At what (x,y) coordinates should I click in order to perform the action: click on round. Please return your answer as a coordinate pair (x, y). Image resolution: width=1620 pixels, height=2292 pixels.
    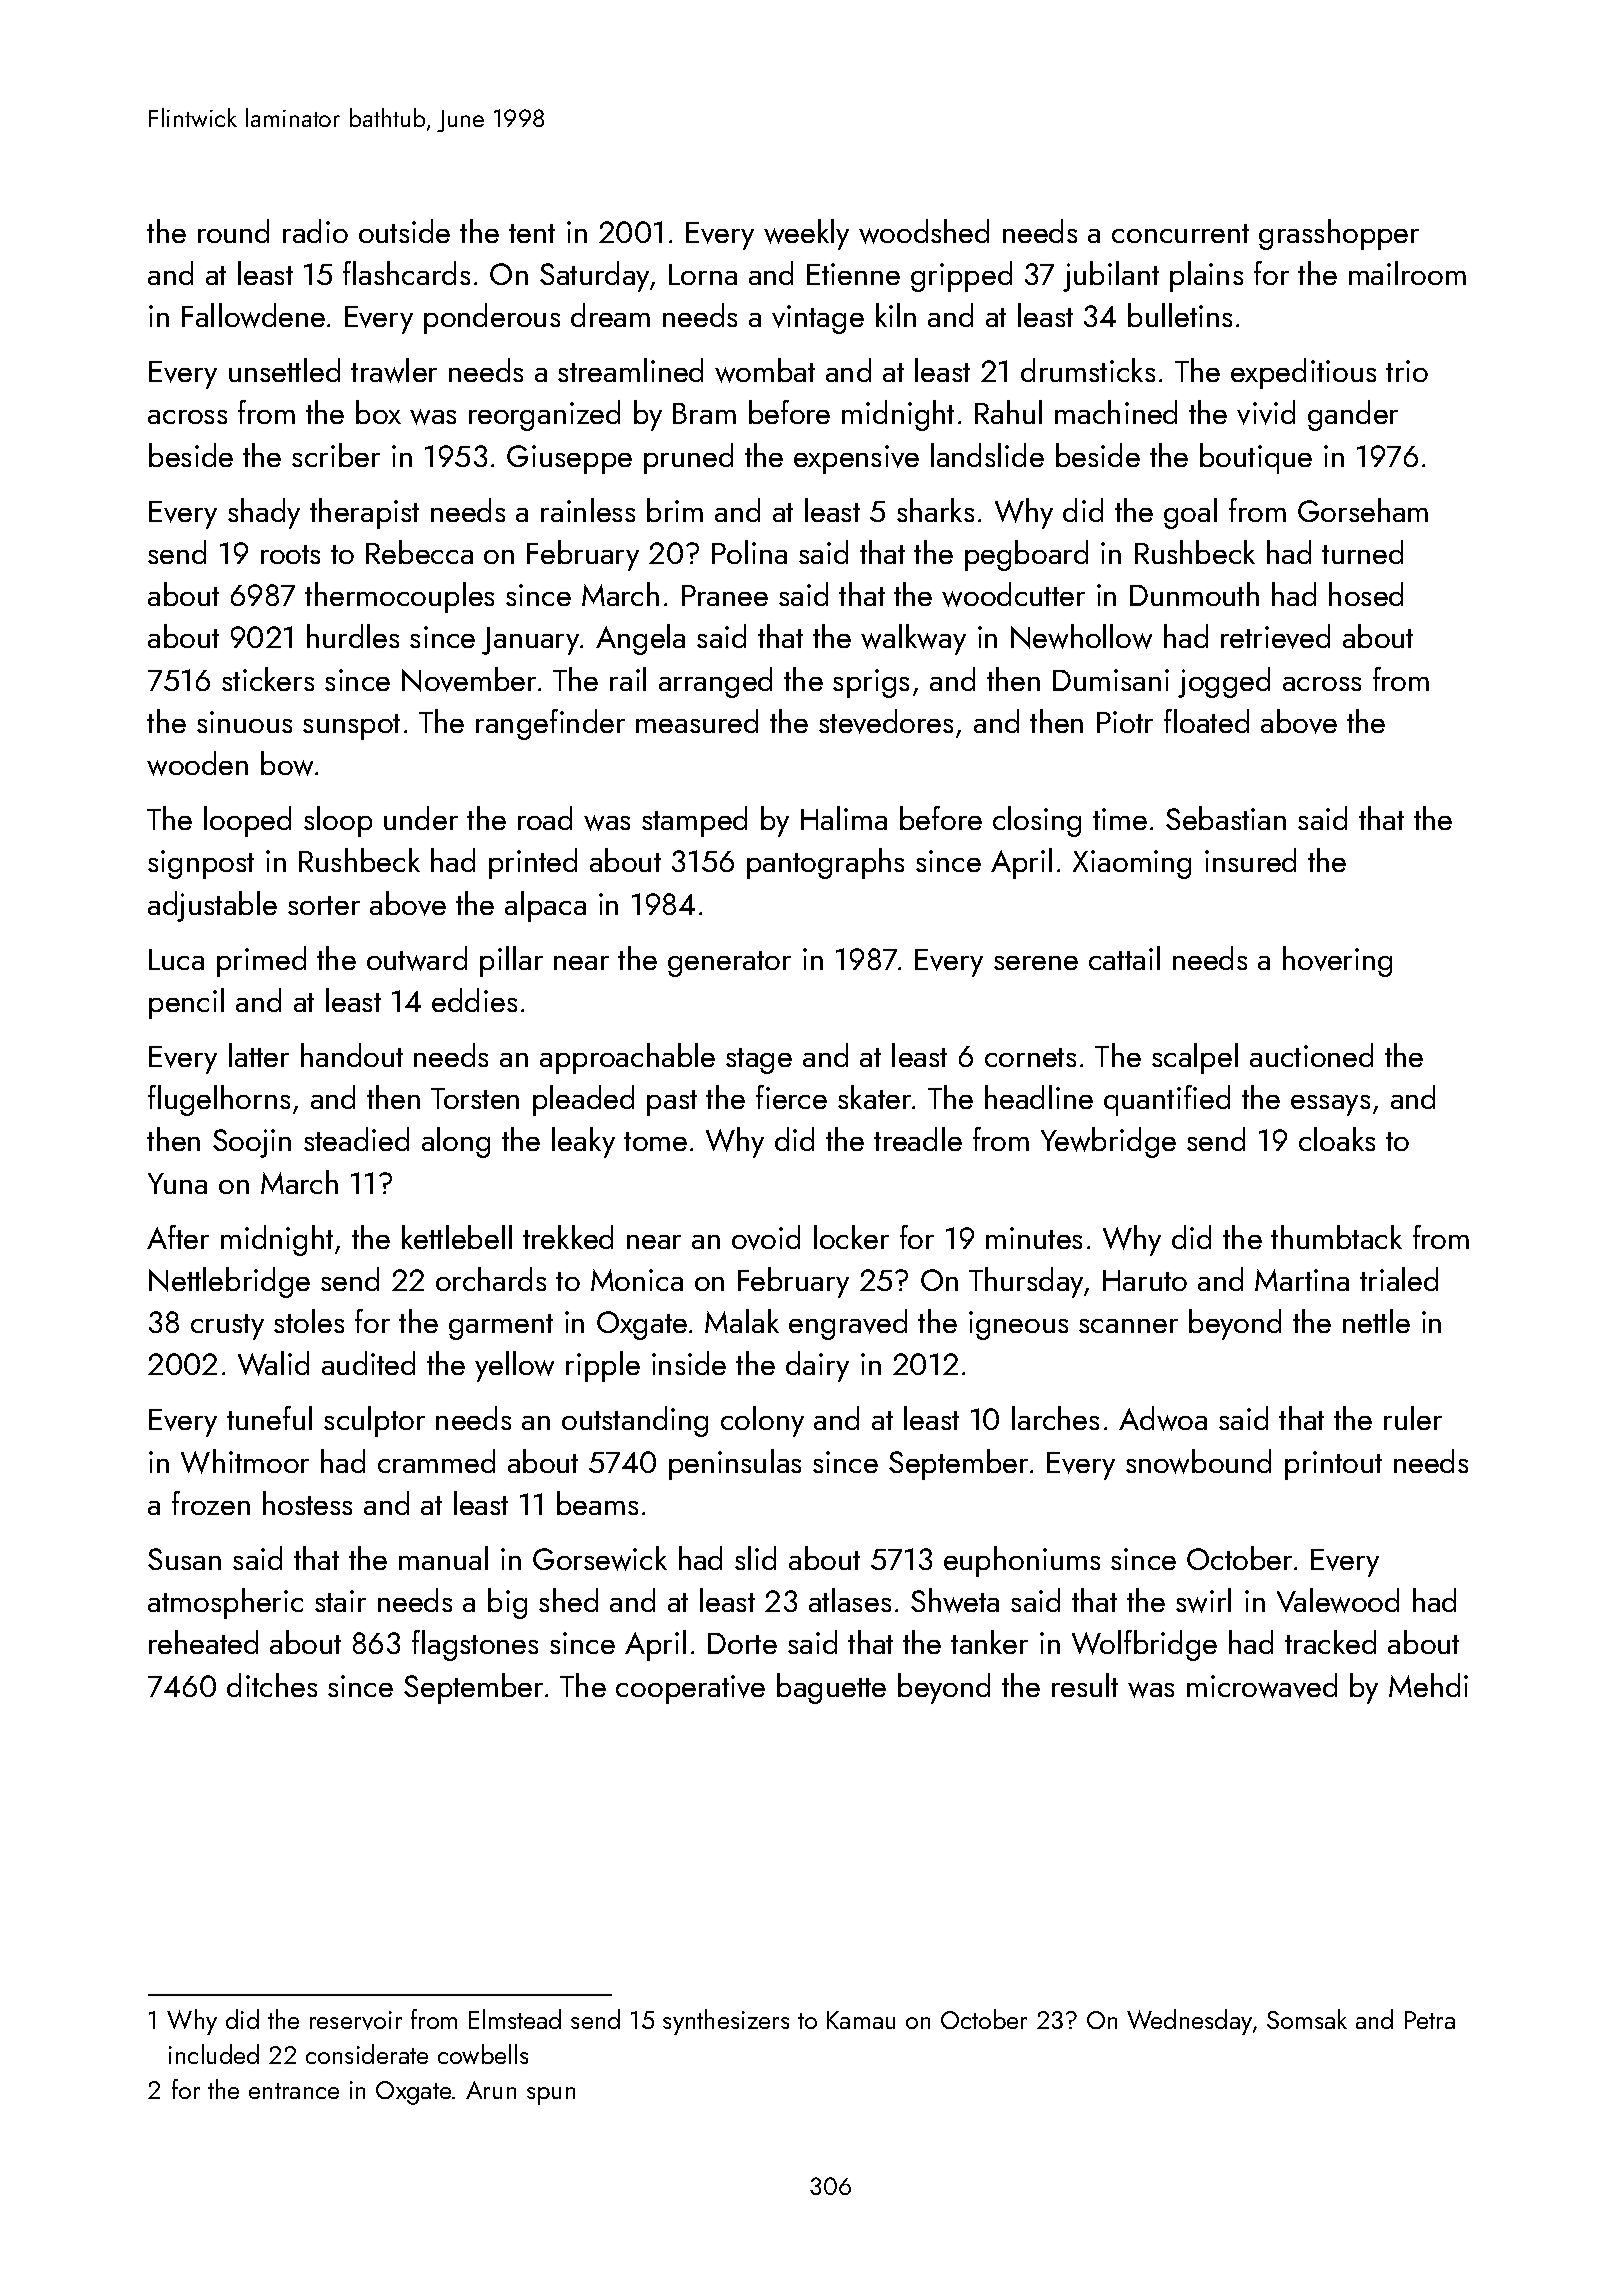
    Looking at the image, I should click on (233, 231).
